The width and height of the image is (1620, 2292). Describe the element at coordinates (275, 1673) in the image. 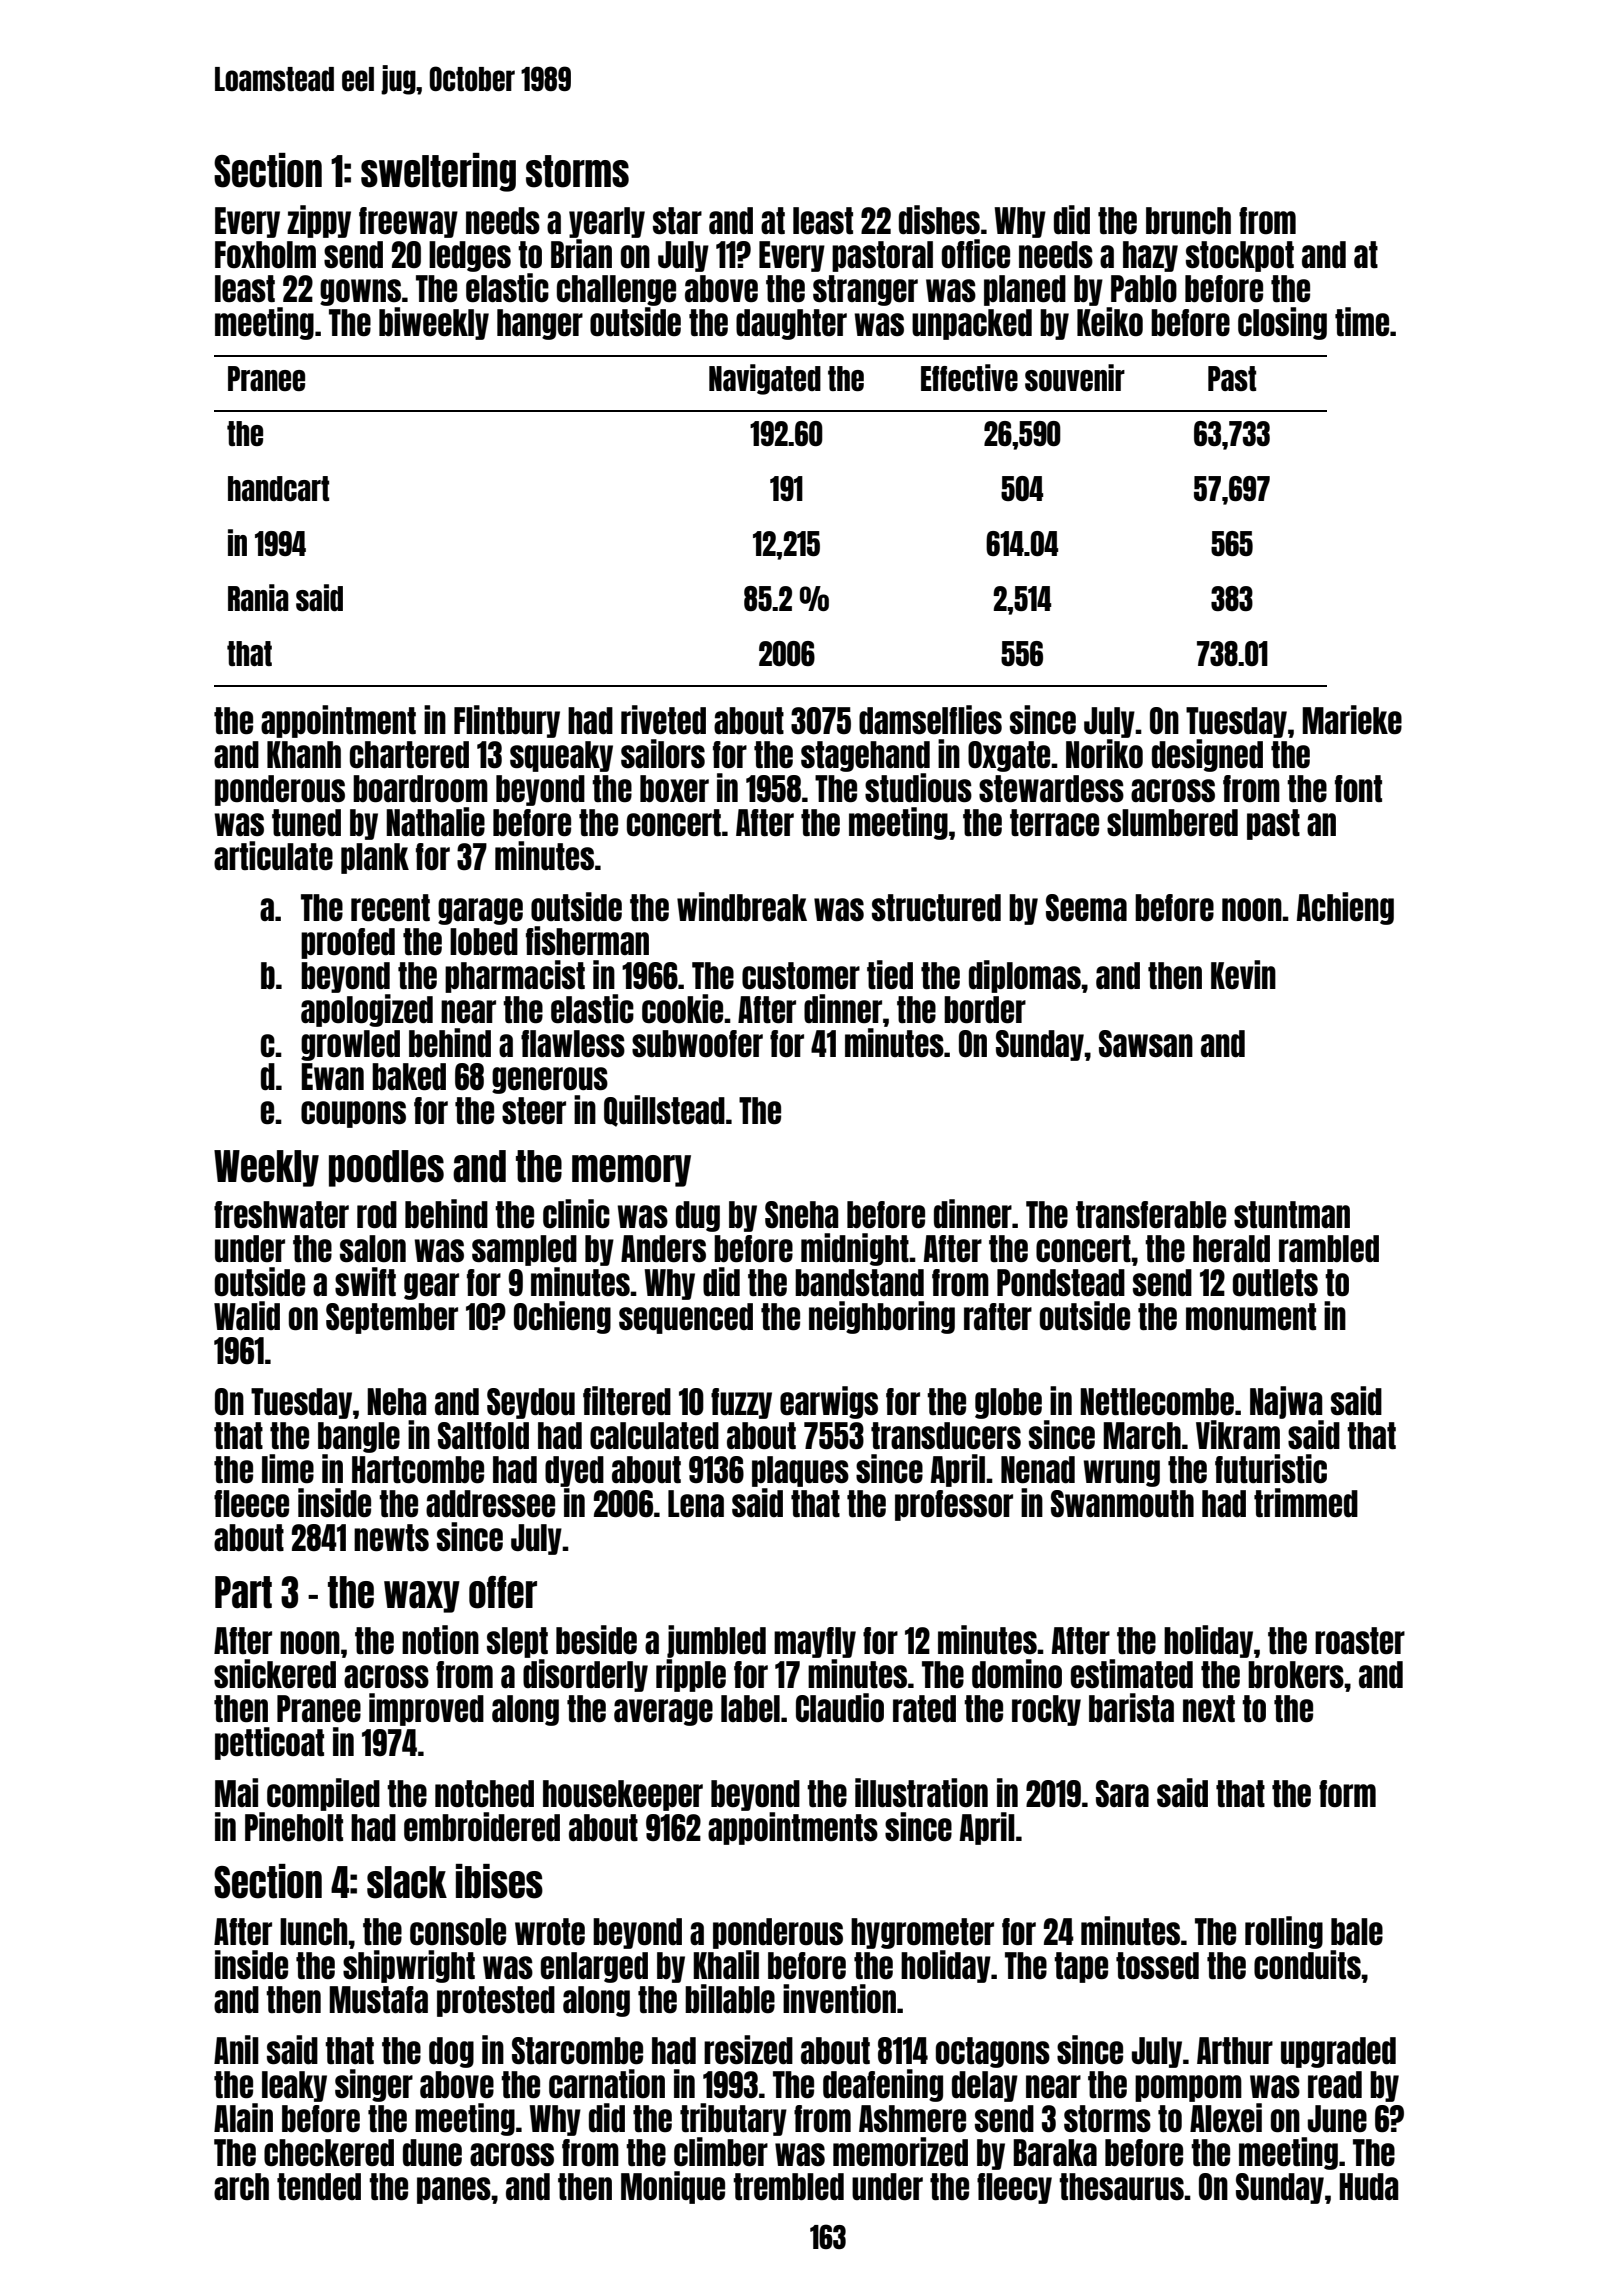

I see `snickered` at that location.
